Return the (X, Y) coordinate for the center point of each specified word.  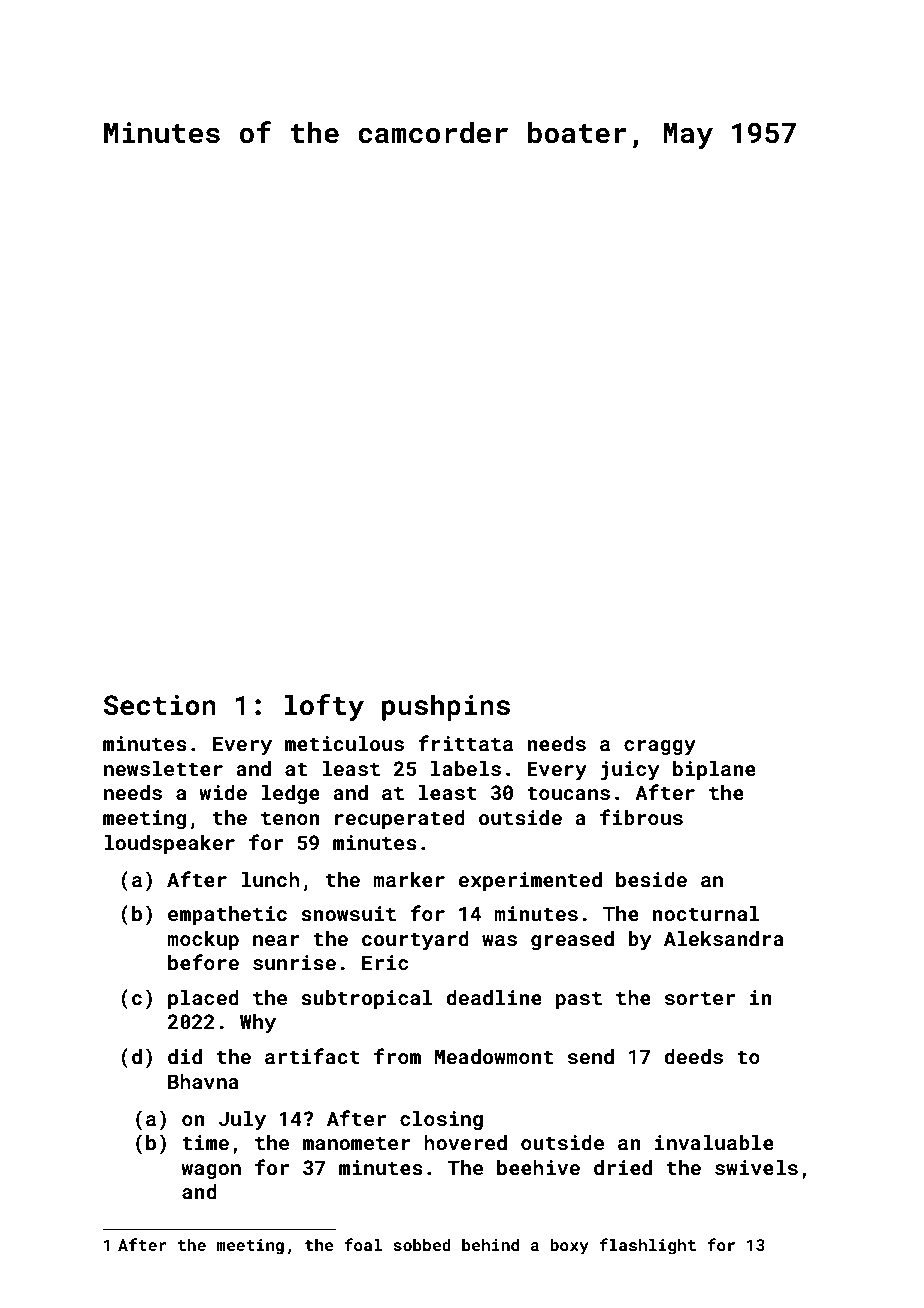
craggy (660, 748)
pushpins (446, 707)
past (579, 1000)
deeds (693, 1056)
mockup (203, 940)
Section (160, 705)
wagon (211, 1171)
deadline (494, 997)
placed (203, 999)
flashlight (647, 1246)
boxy (569, 1246)
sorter (700, 998)
